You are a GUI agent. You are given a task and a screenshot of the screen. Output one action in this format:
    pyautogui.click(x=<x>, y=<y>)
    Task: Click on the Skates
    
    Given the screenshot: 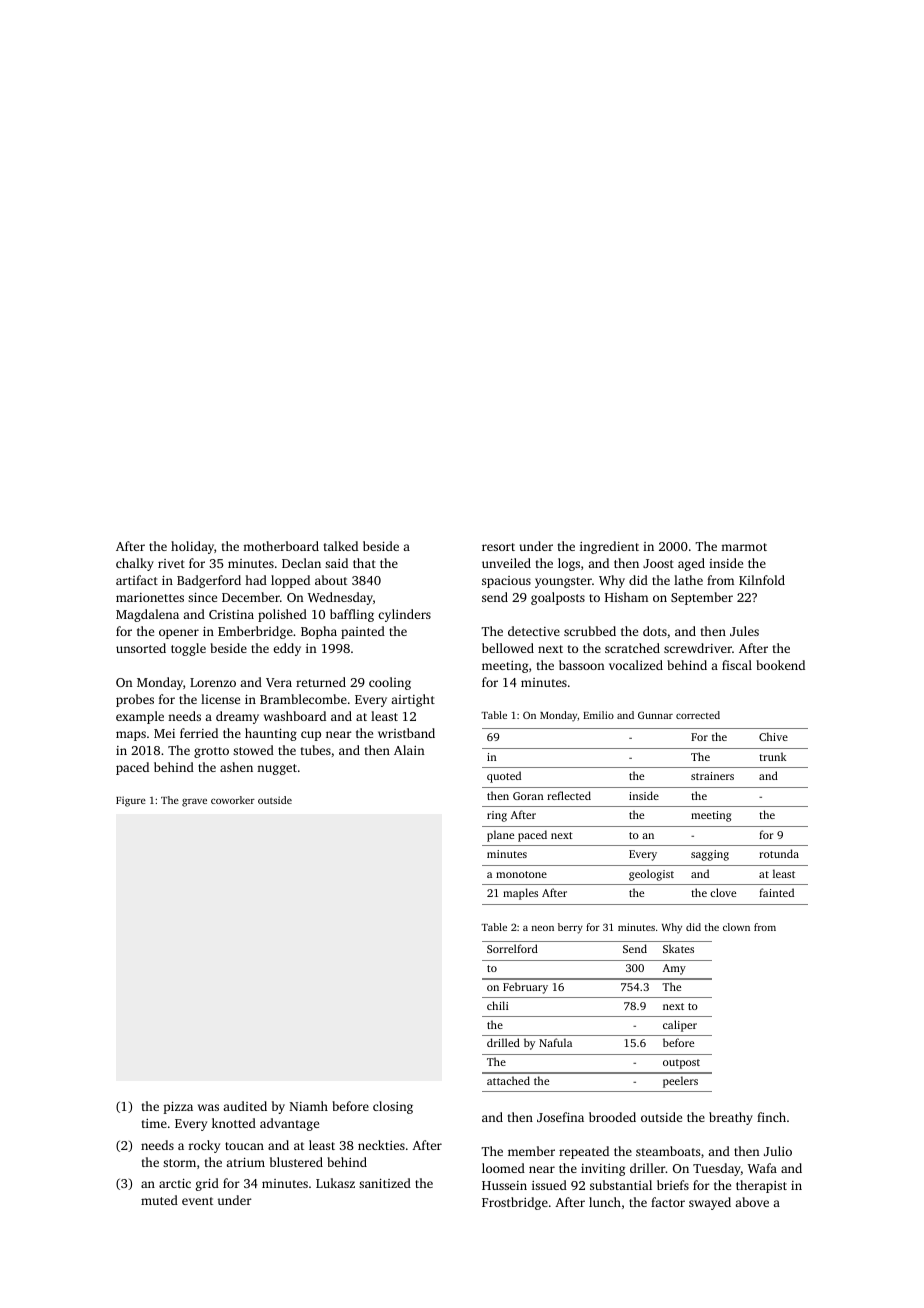 What is the action you would take?
    pyautogui.click(x=678, y=948)
